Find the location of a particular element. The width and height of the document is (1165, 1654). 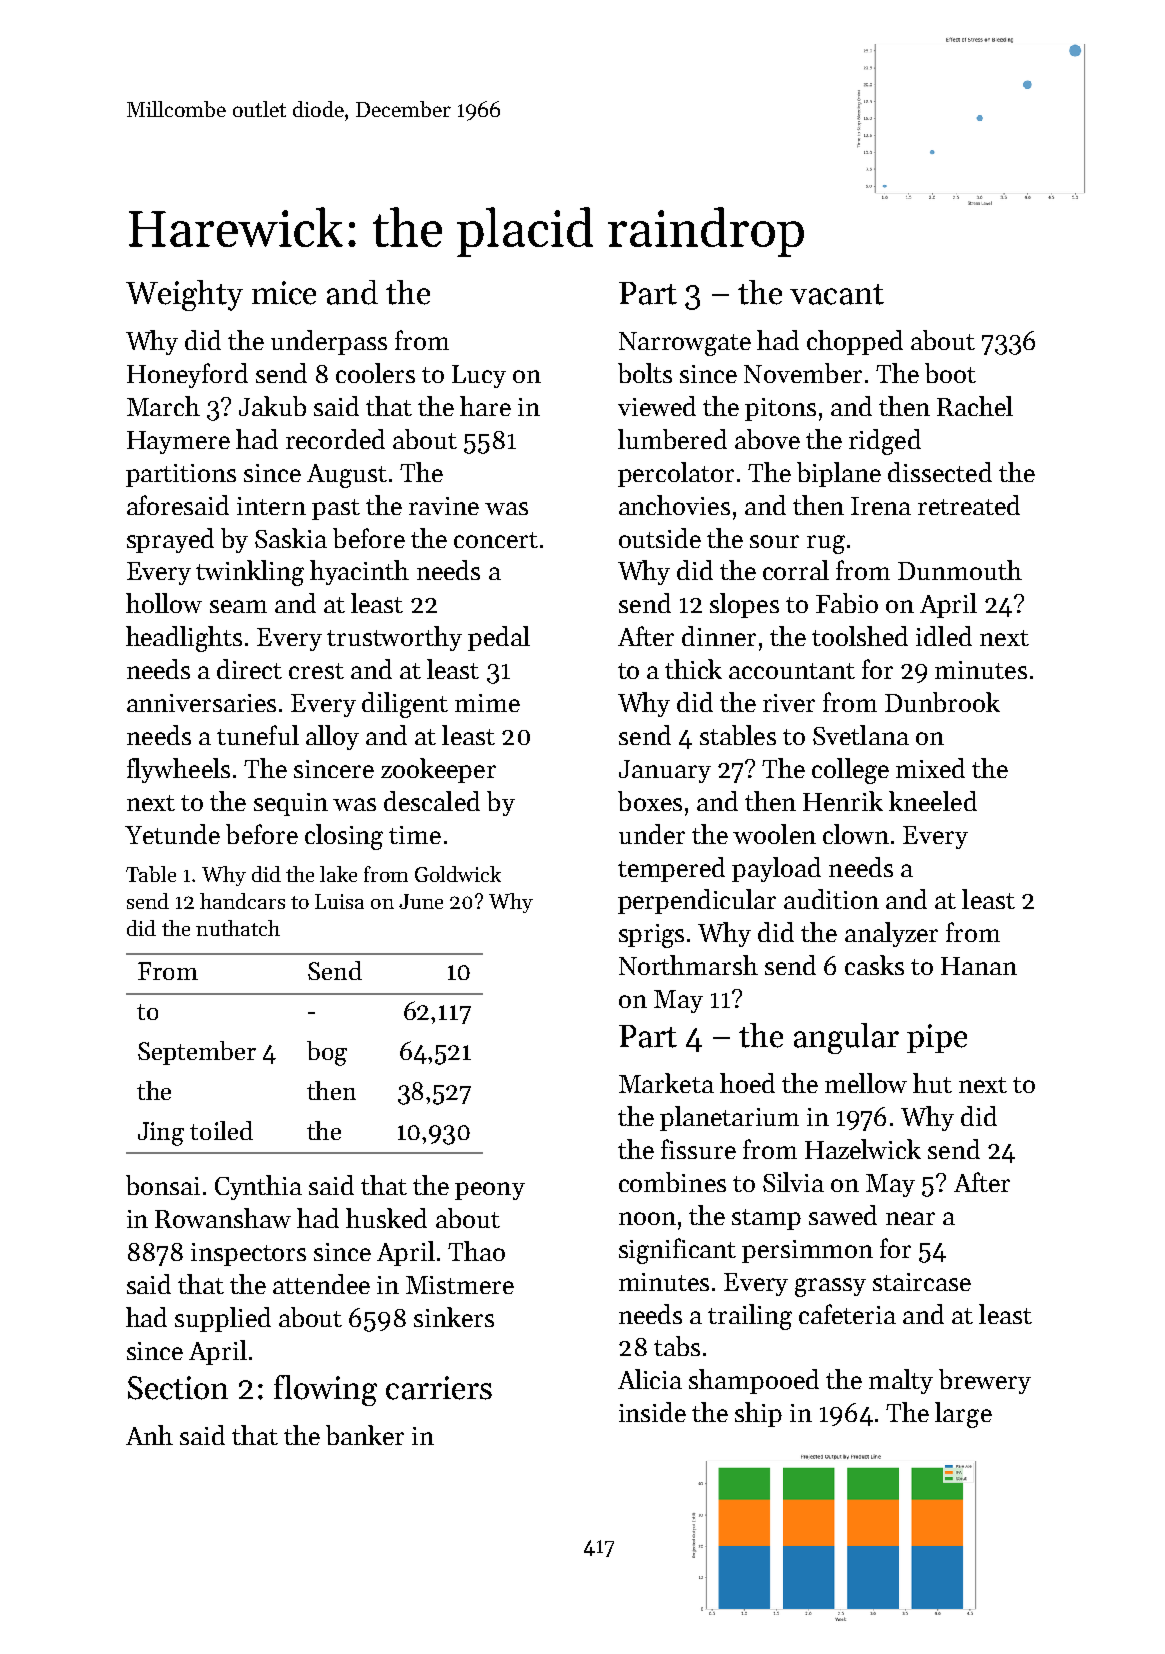

lake is located at coordinates (338, 874).
